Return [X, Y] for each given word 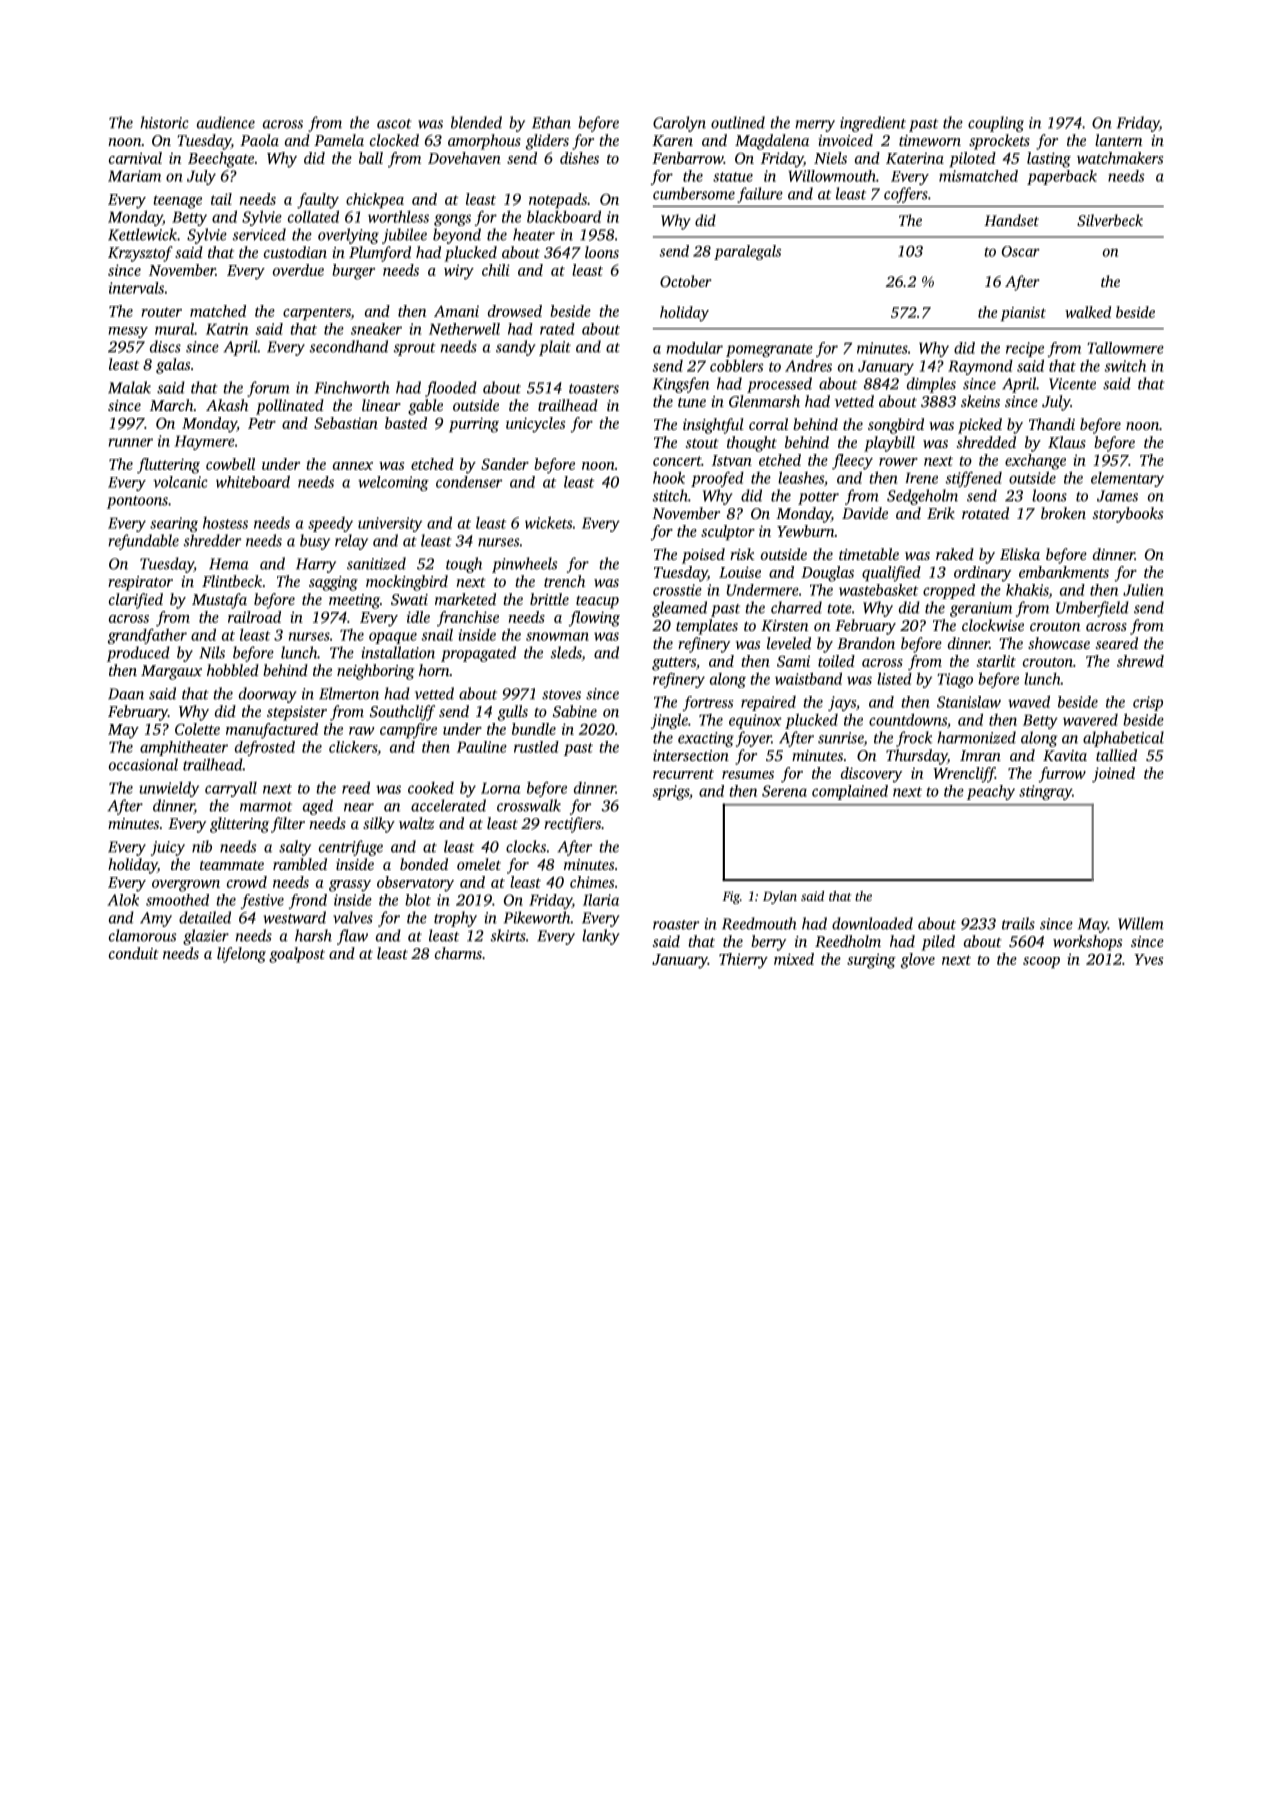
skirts [508, 935]
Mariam [134, 176]
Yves [1148, 959]
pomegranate [769, 350]
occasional [143, 764]
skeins [980, 401]
